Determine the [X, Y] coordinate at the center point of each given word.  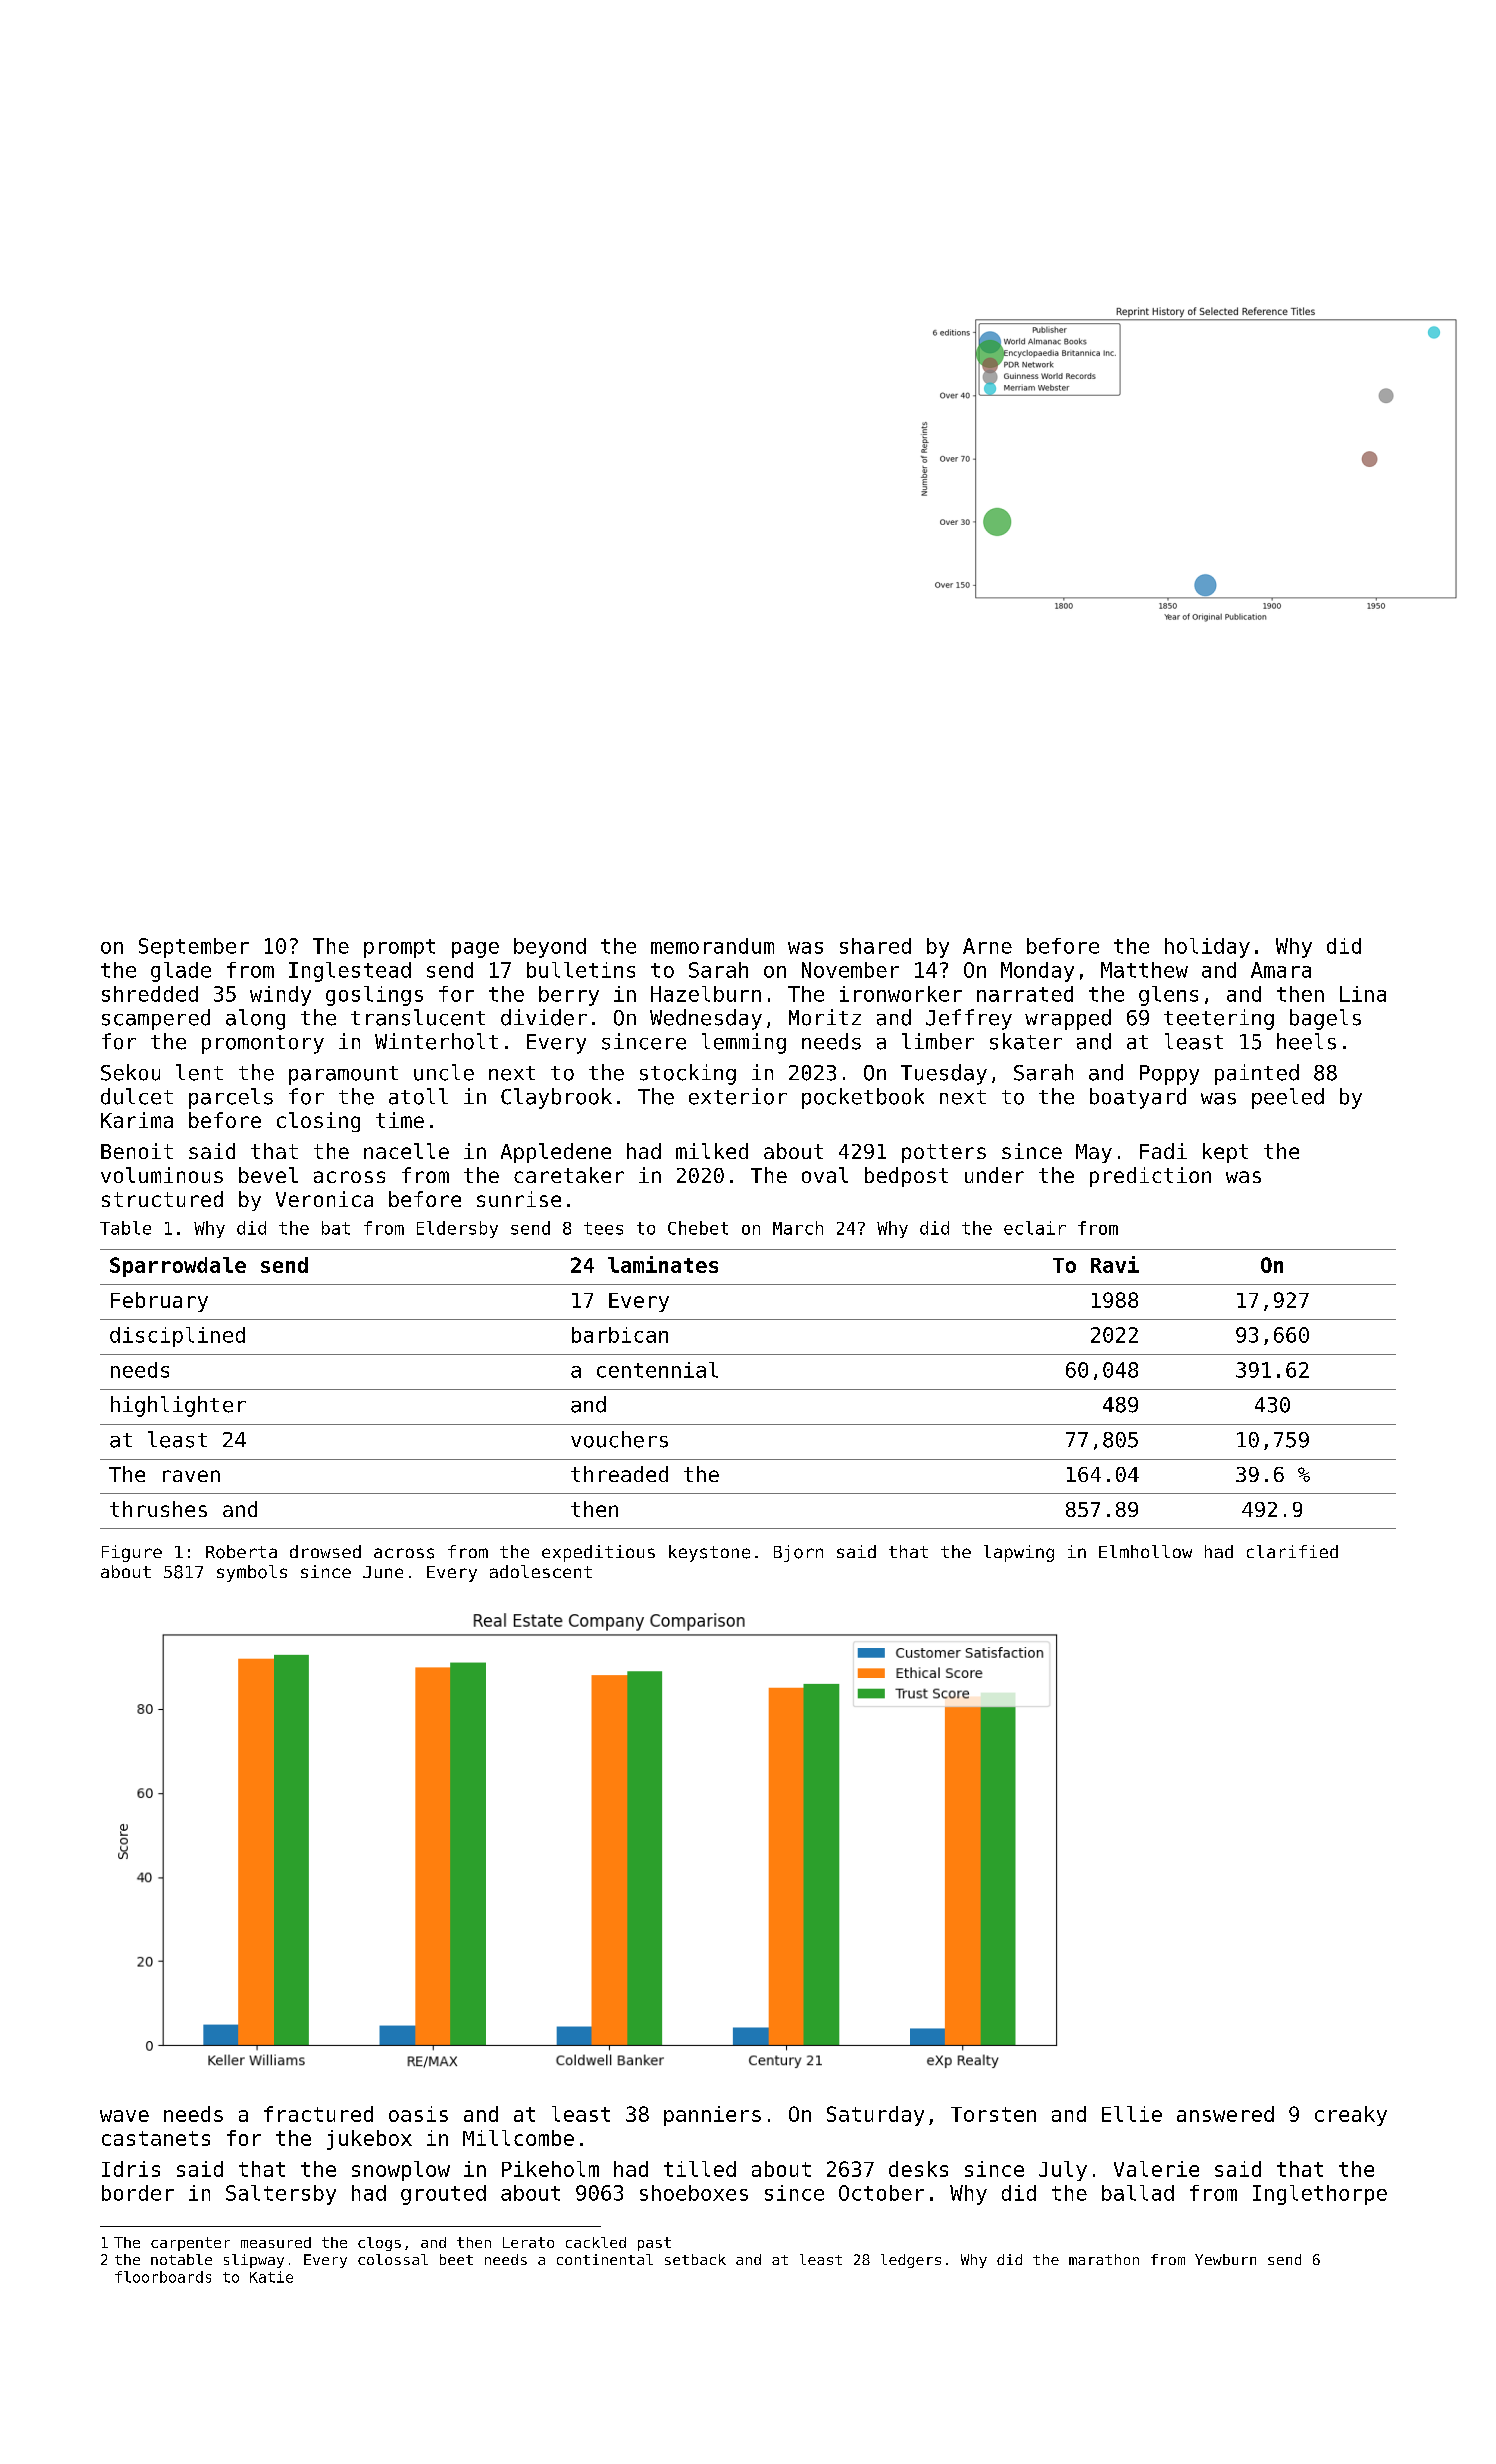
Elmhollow [1145, 1551]
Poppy [1169, 1075]
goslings [374, 996]
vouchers [619, 1439]
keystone [709, 1553]
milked [712, 1151]
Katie [271, 2277]
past [654, 2244]
